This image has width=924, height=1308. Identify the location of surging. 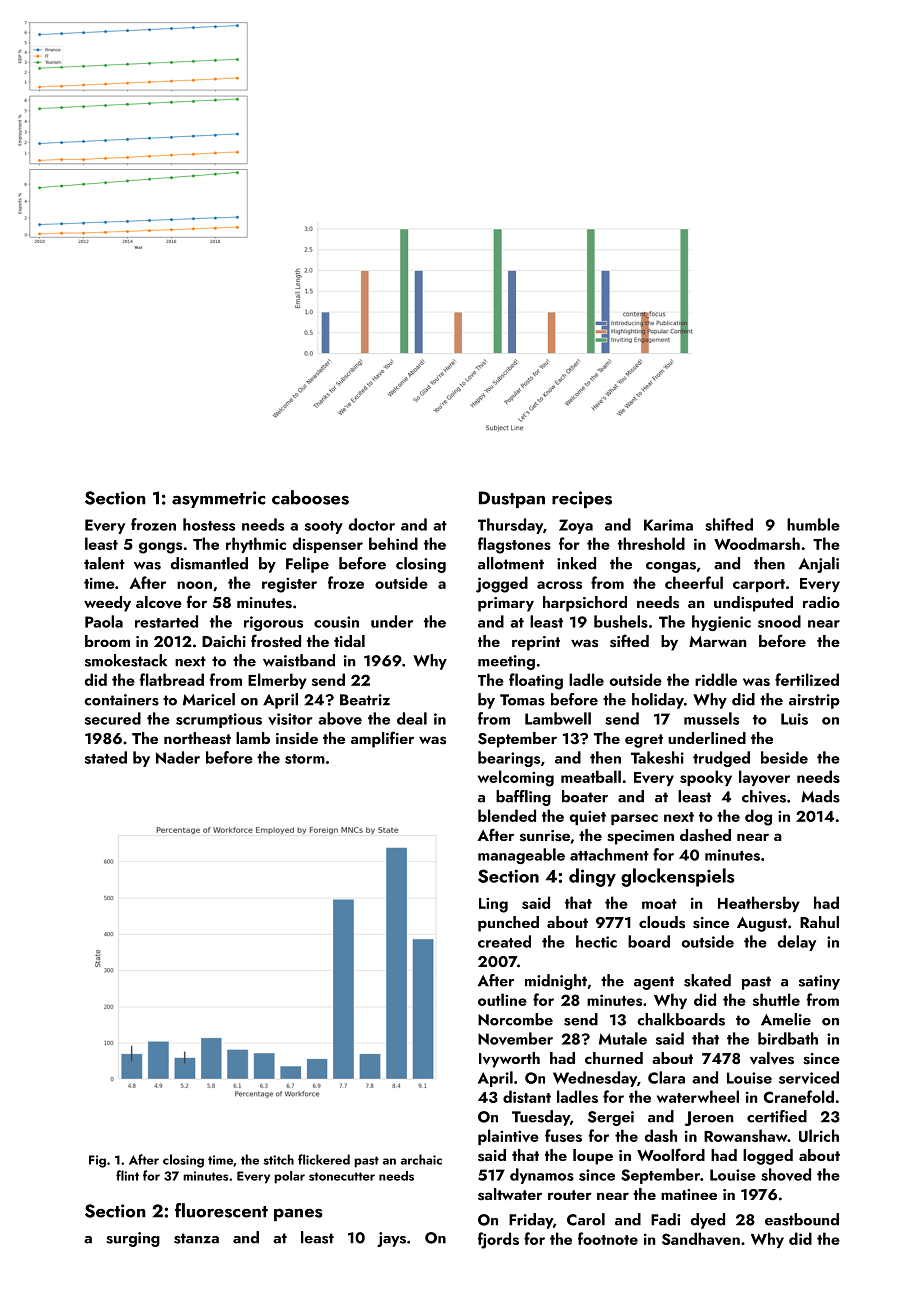
(133, 1239).
